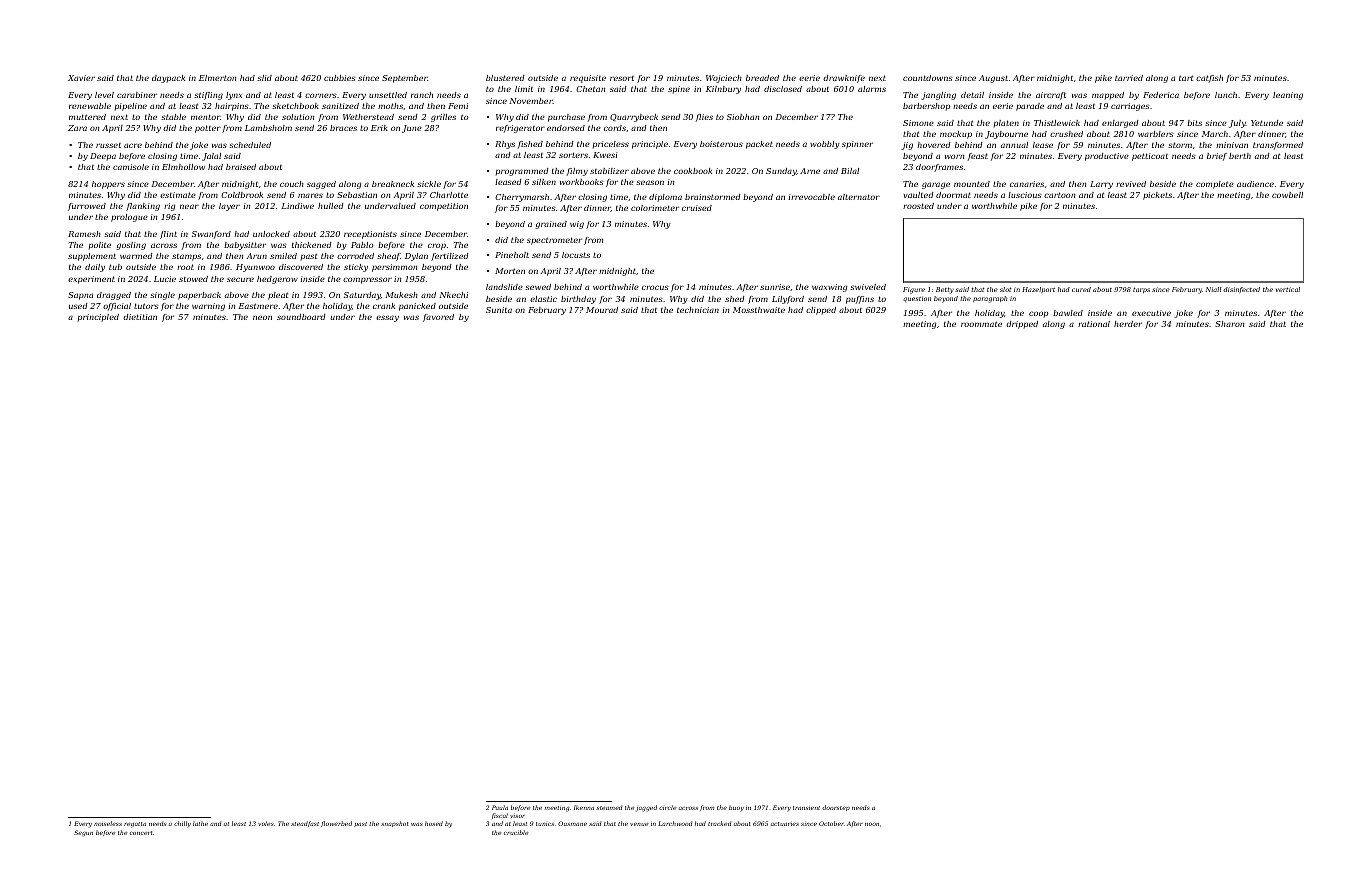 The width and height of the screenshot is (1372, 887). What do you see at coordinates (1288, 96) in the screenshot?
I see `leaning` at bounding box center [1288, 96].
